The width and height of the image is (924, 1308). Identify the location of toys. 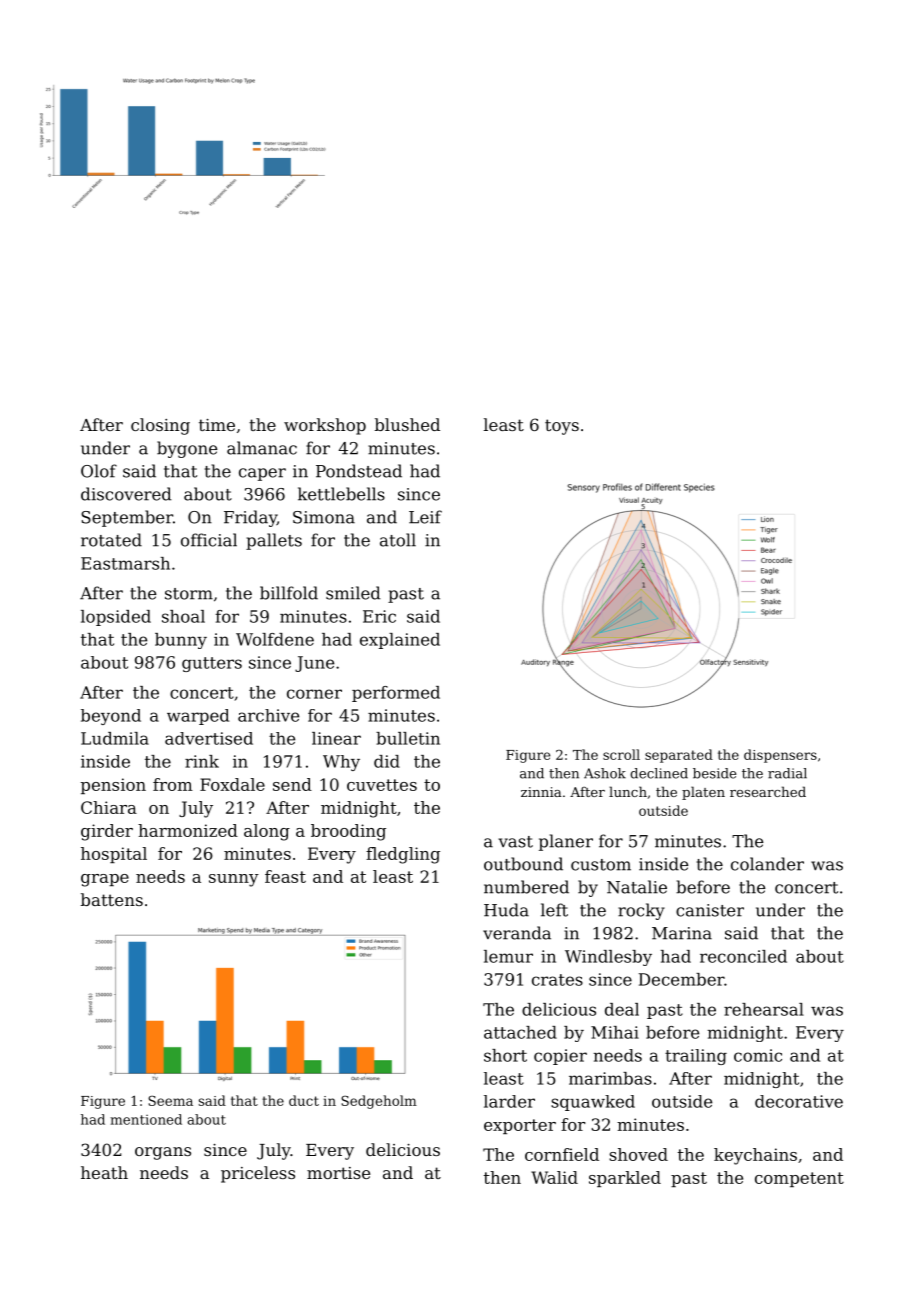
(562, 427).
